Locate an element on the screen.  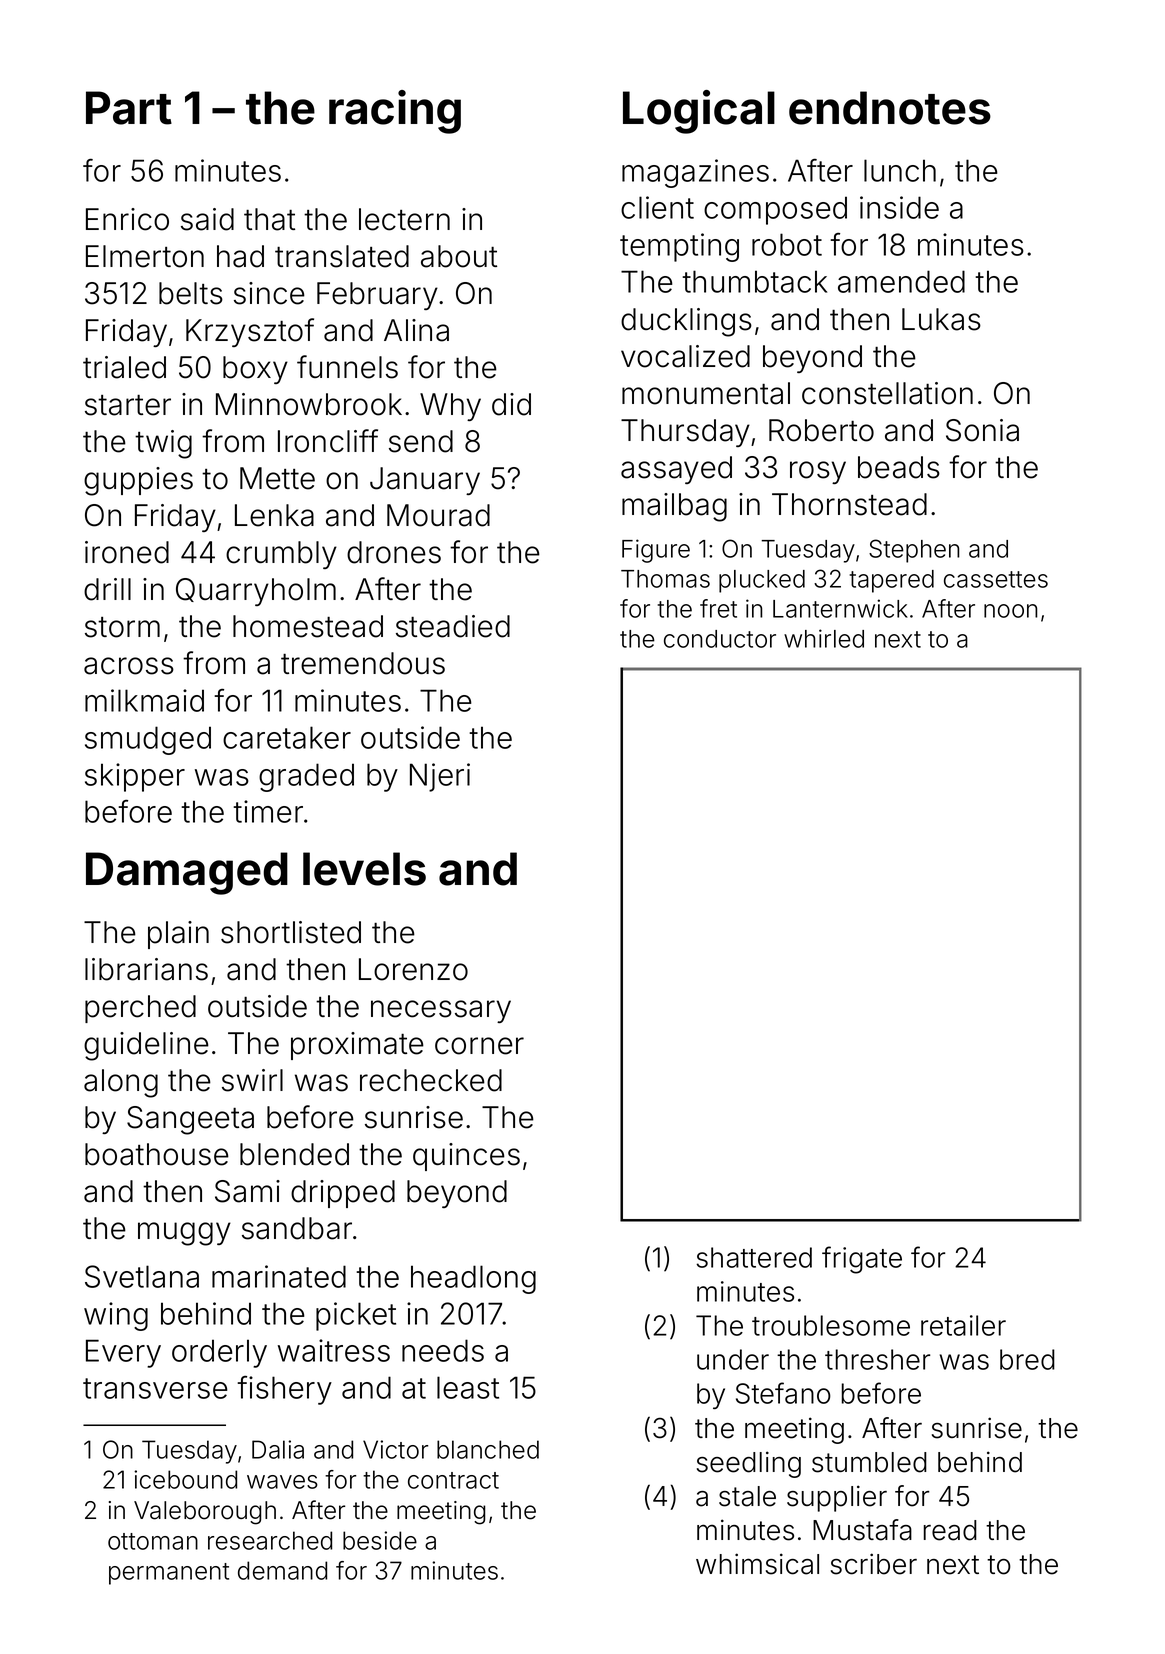
Valeborough is located at coordinates (205, 1513).
